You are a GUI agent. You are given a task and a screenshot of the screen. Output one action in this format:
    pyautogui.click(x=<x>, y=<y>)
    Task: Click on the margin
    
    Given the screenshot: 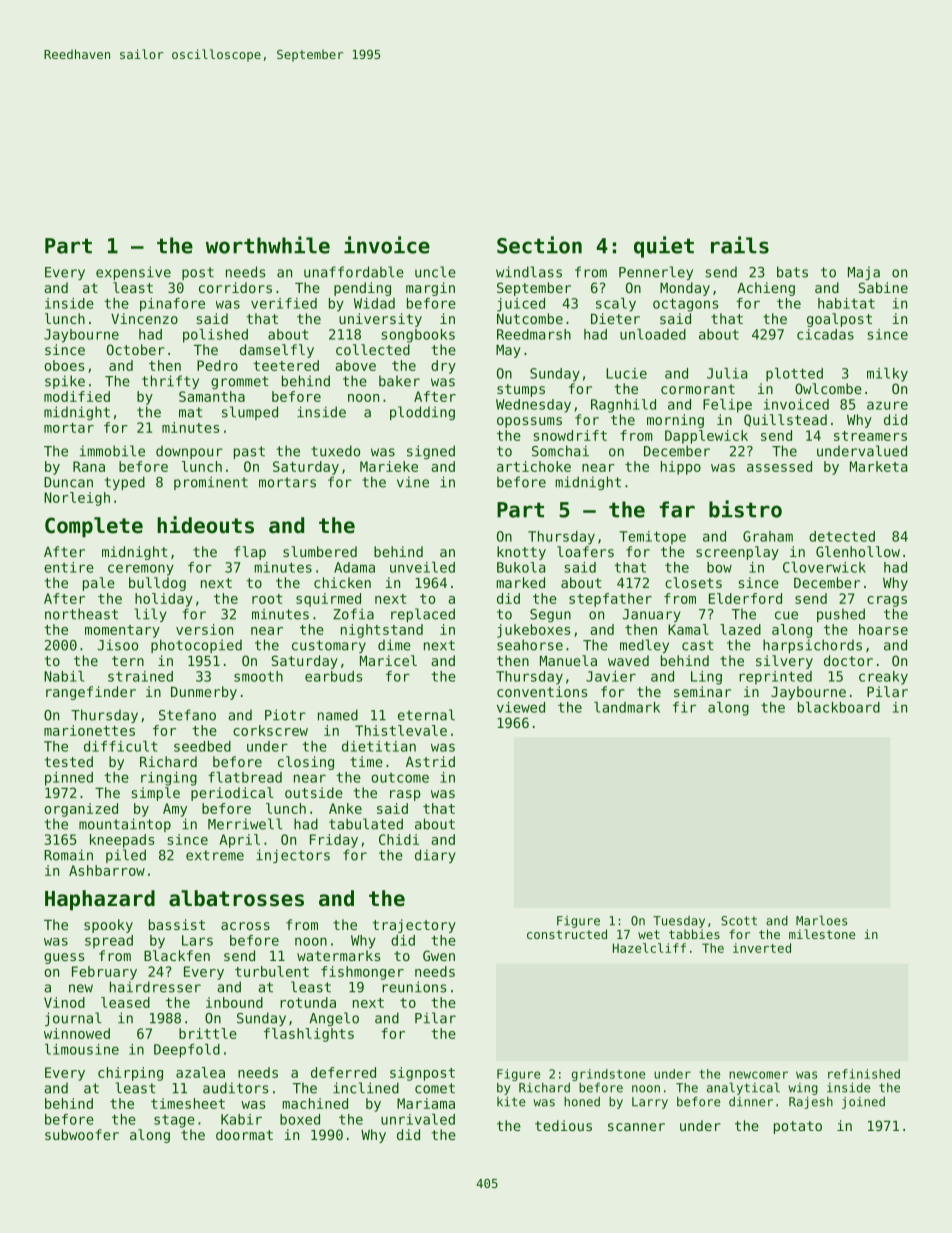 What is the action you would take?
    pyautogui.click(x=430, y=289)
